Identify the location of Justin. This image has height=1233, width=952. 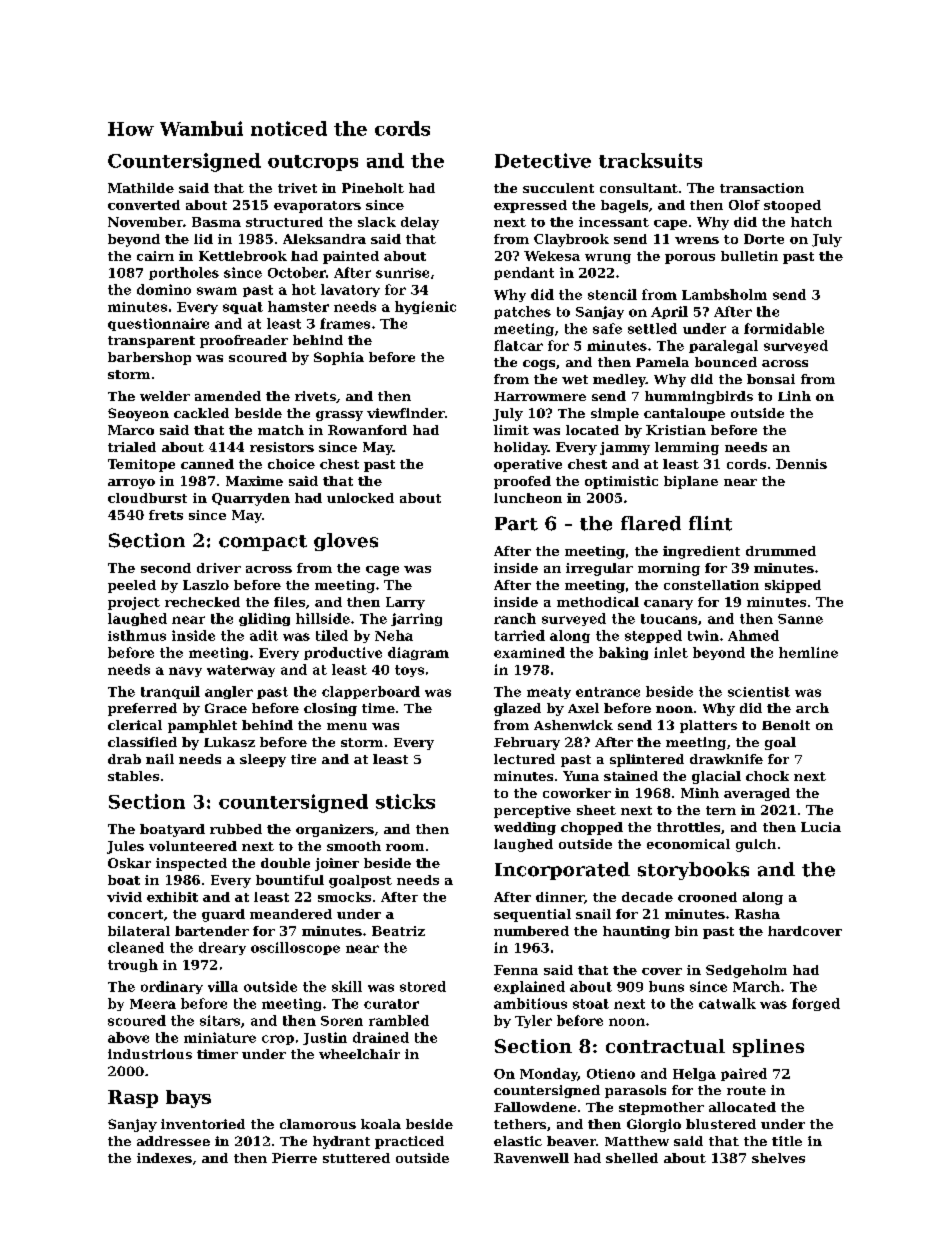
(325, 1038).
